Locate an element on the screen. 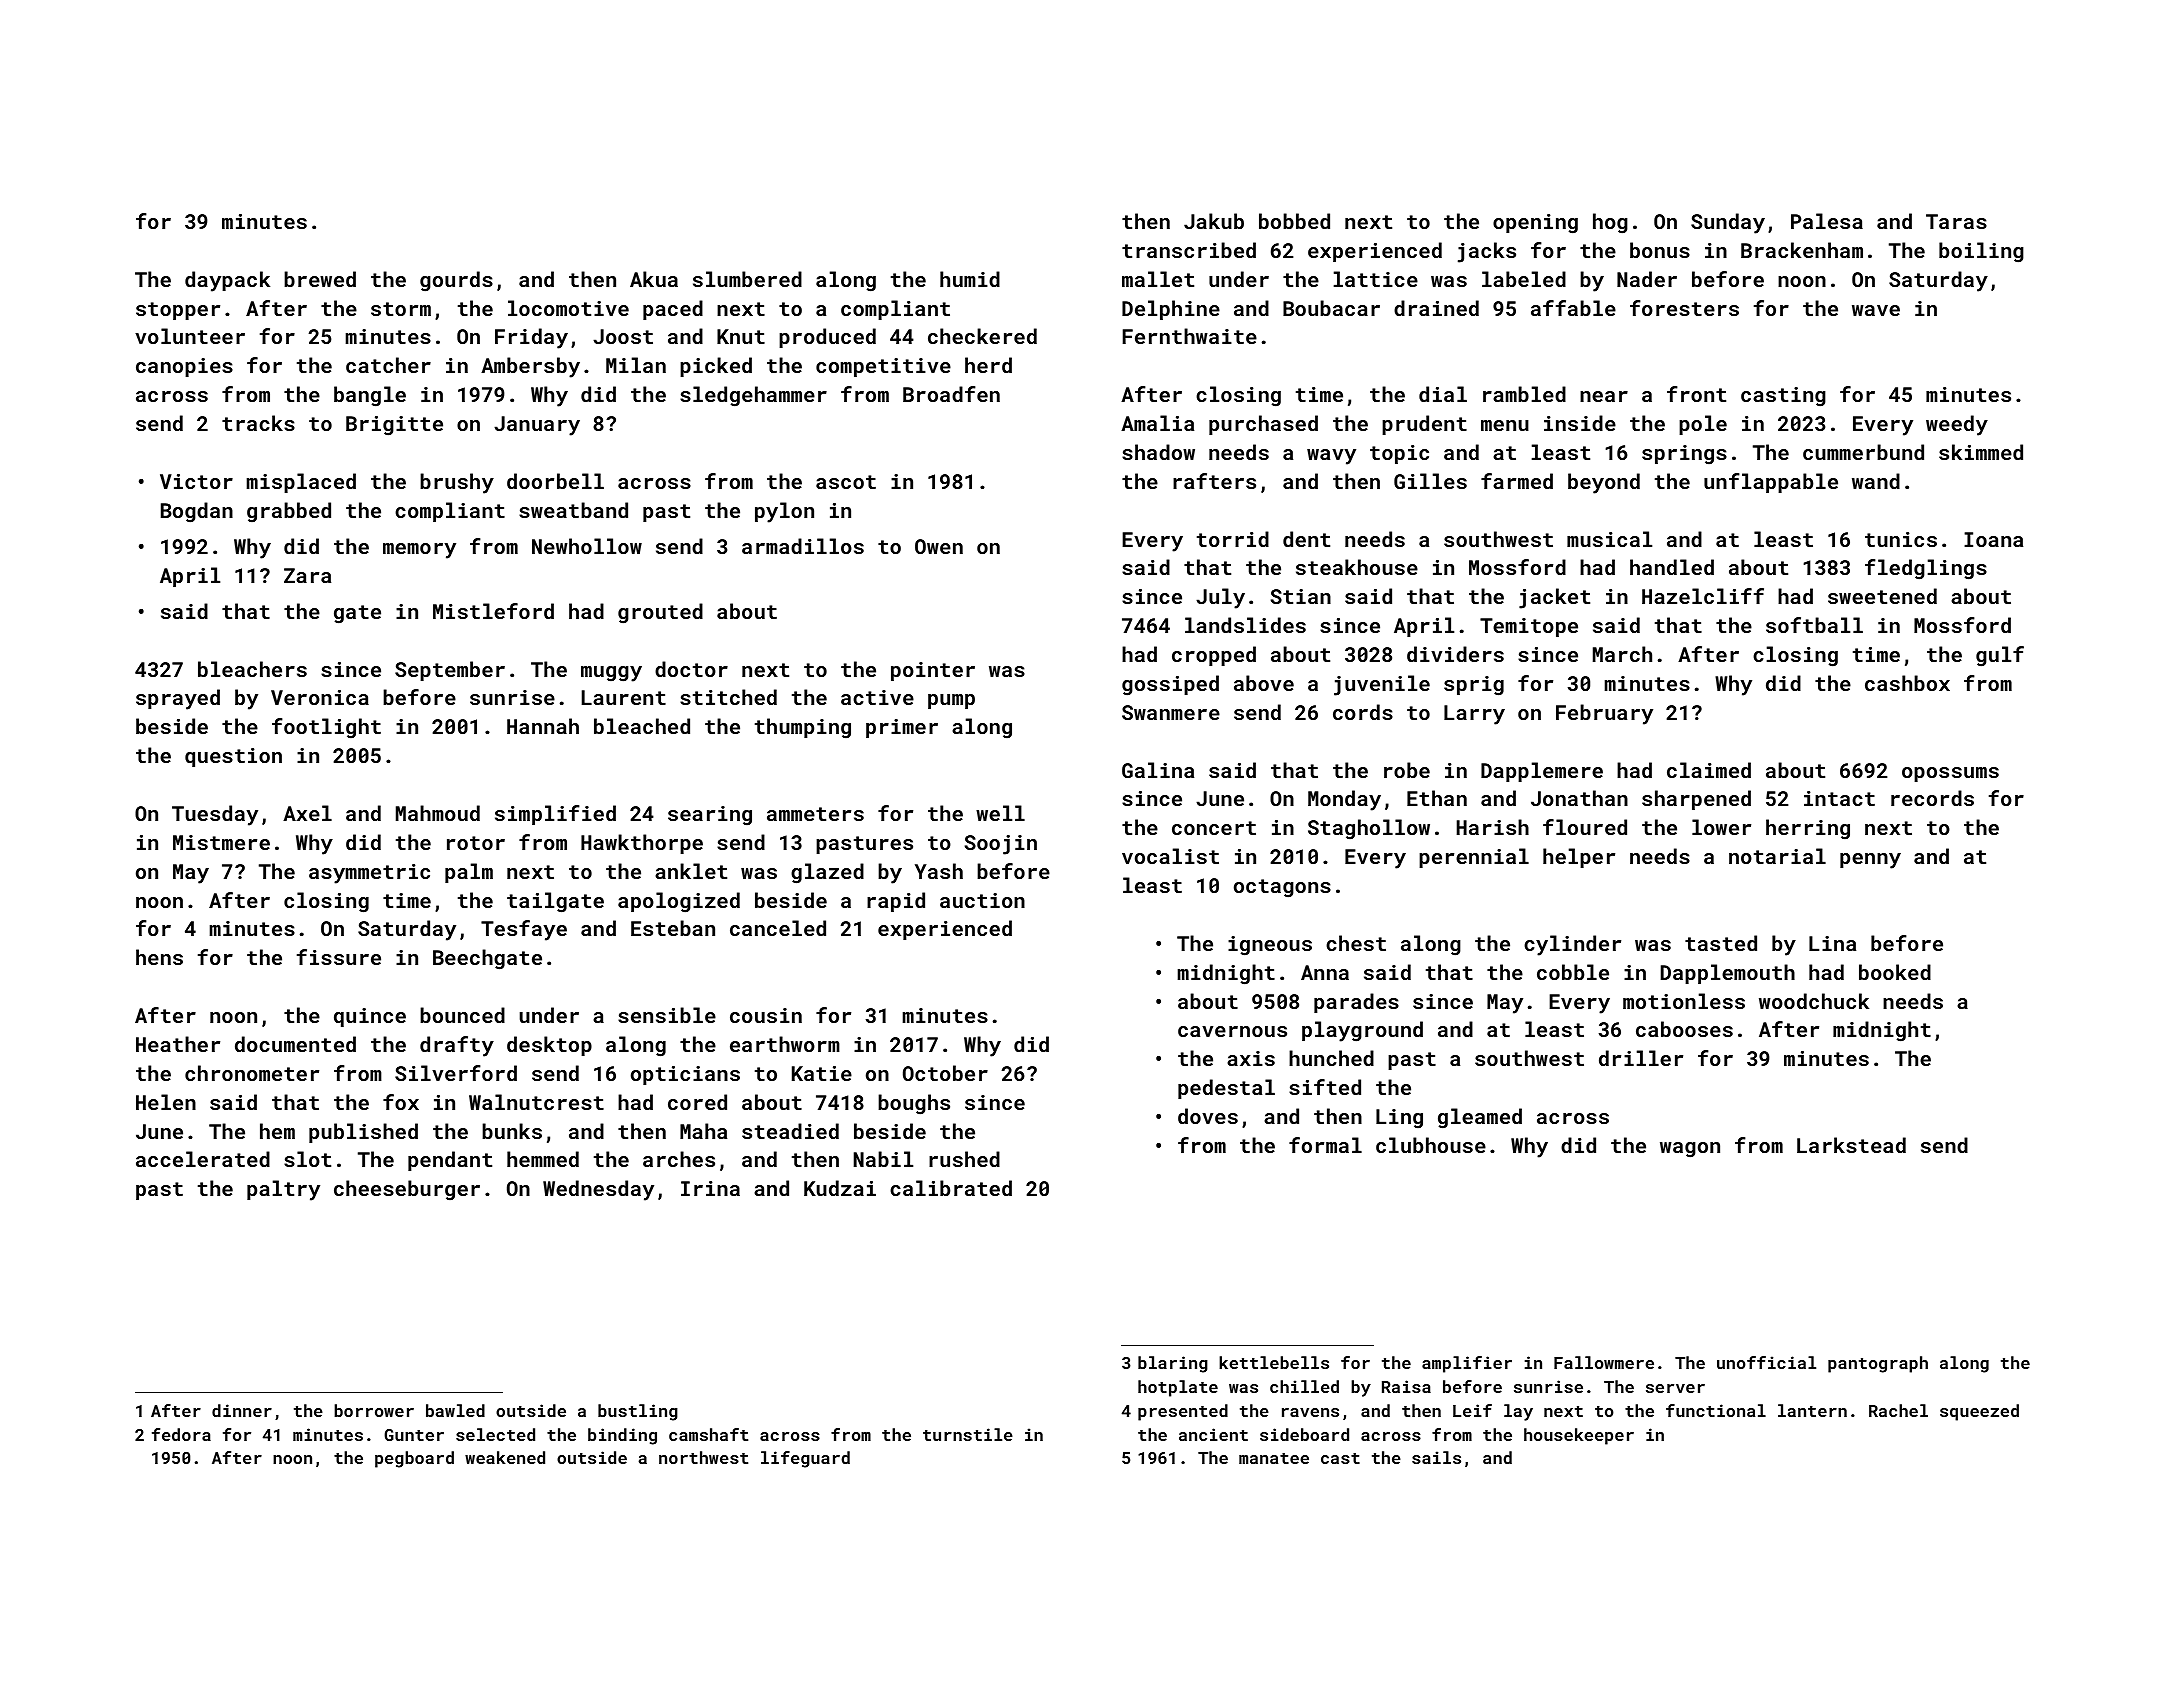 This screenshot has width=2178, height=1683. Dapplemere is located at coordinates (1542, 772).
